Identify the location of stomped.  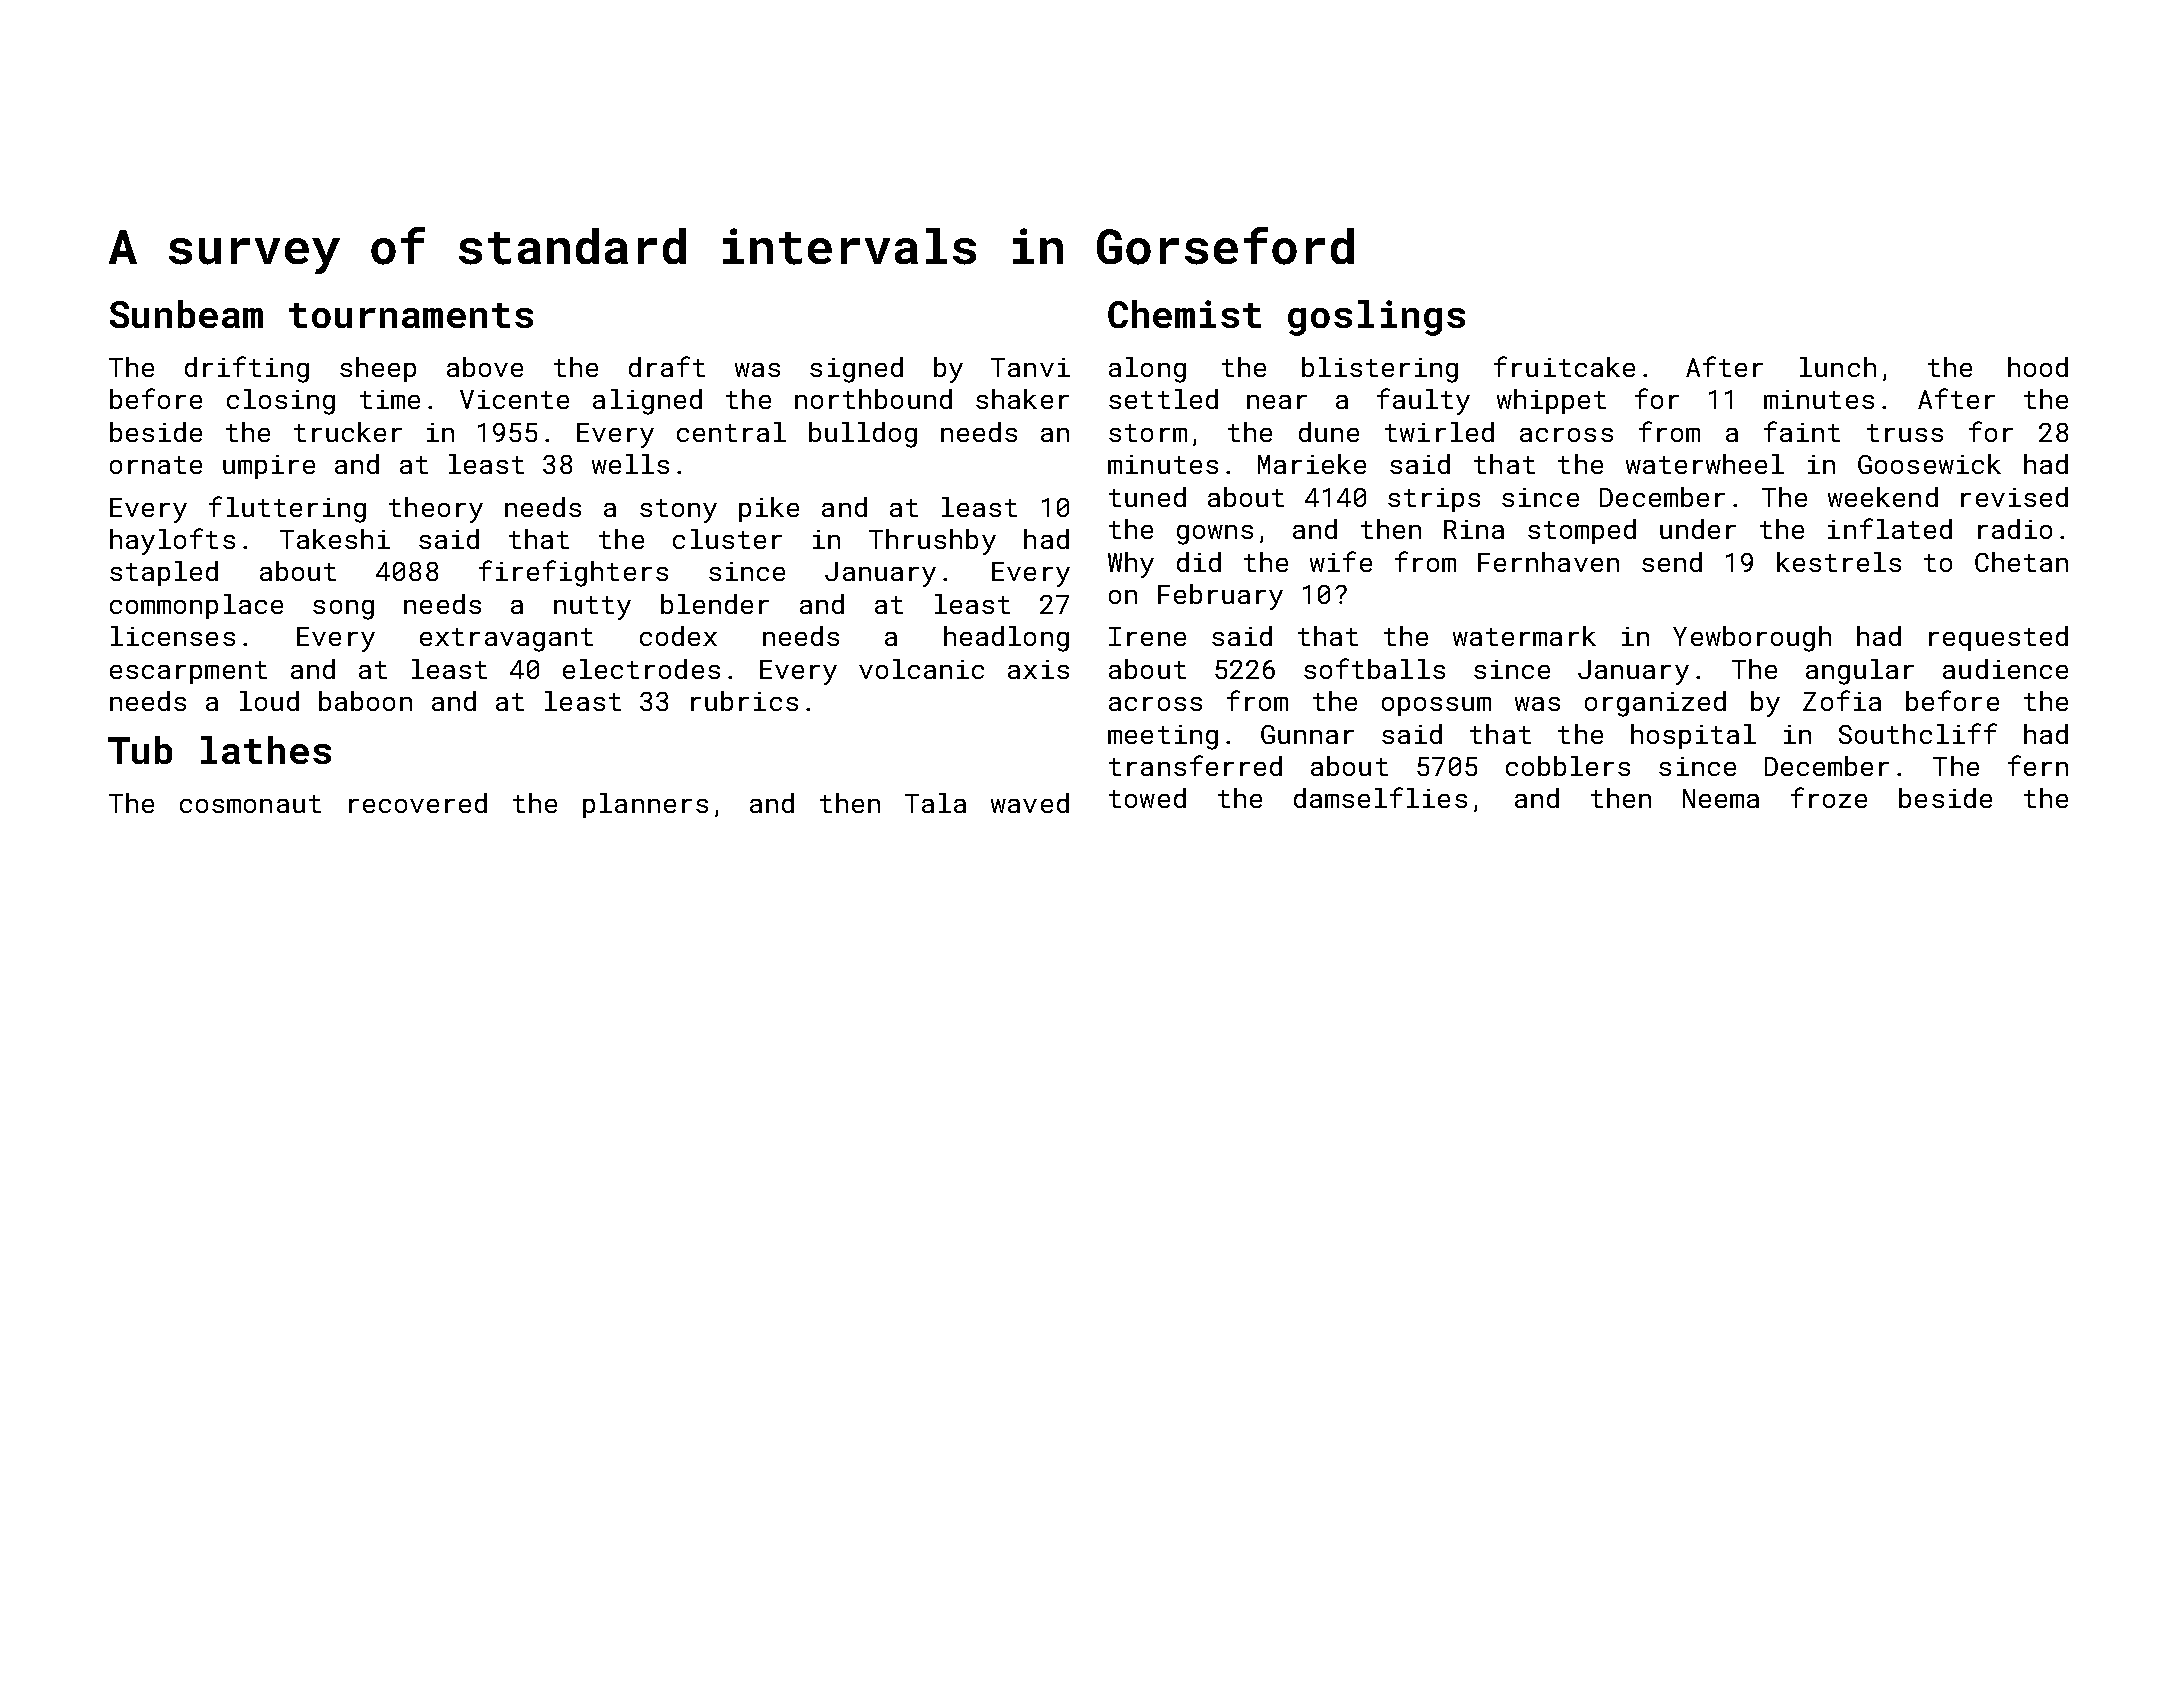
(1582, 531).
